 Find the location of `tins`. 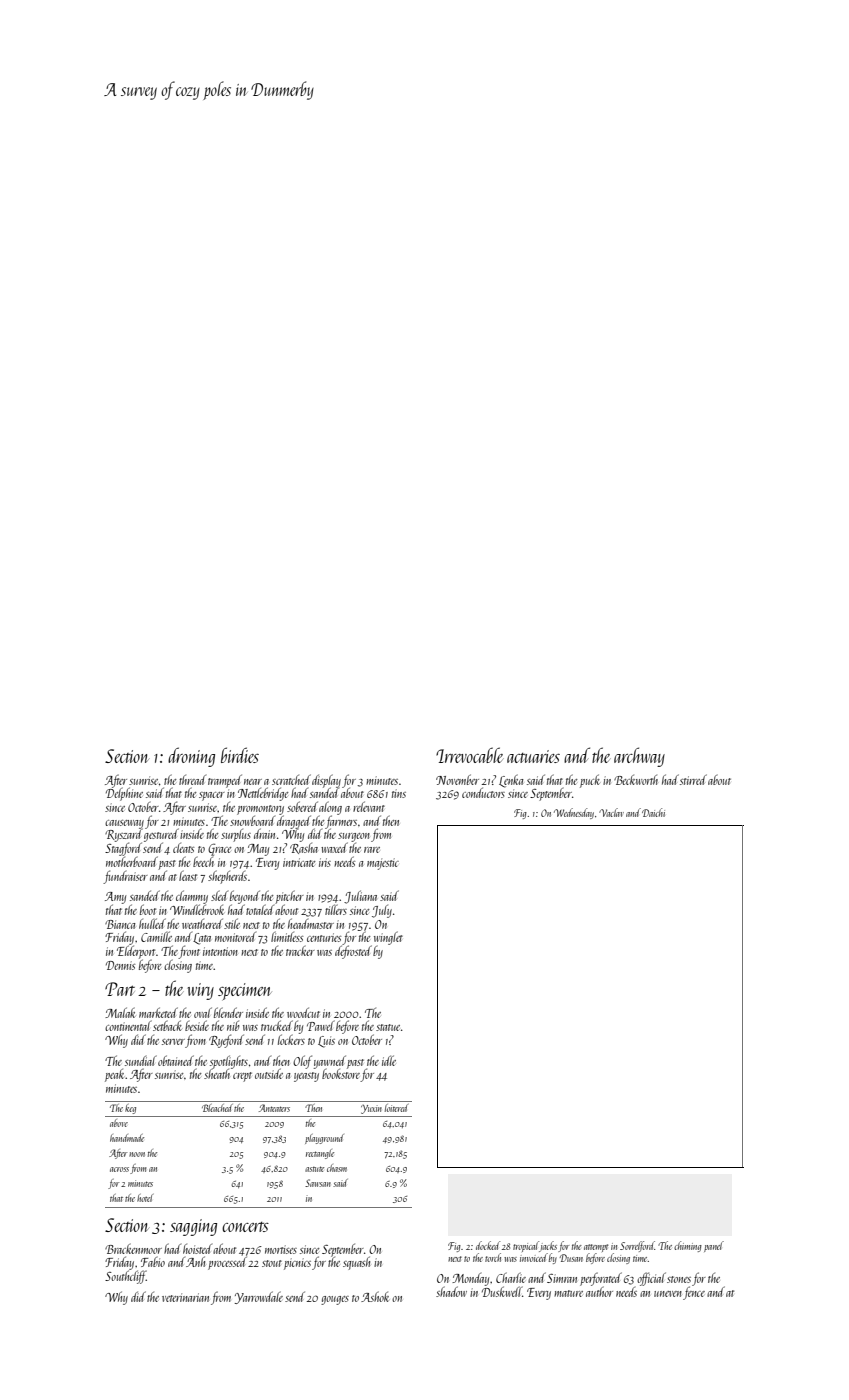

tins is located at coordinates (399, 793).
